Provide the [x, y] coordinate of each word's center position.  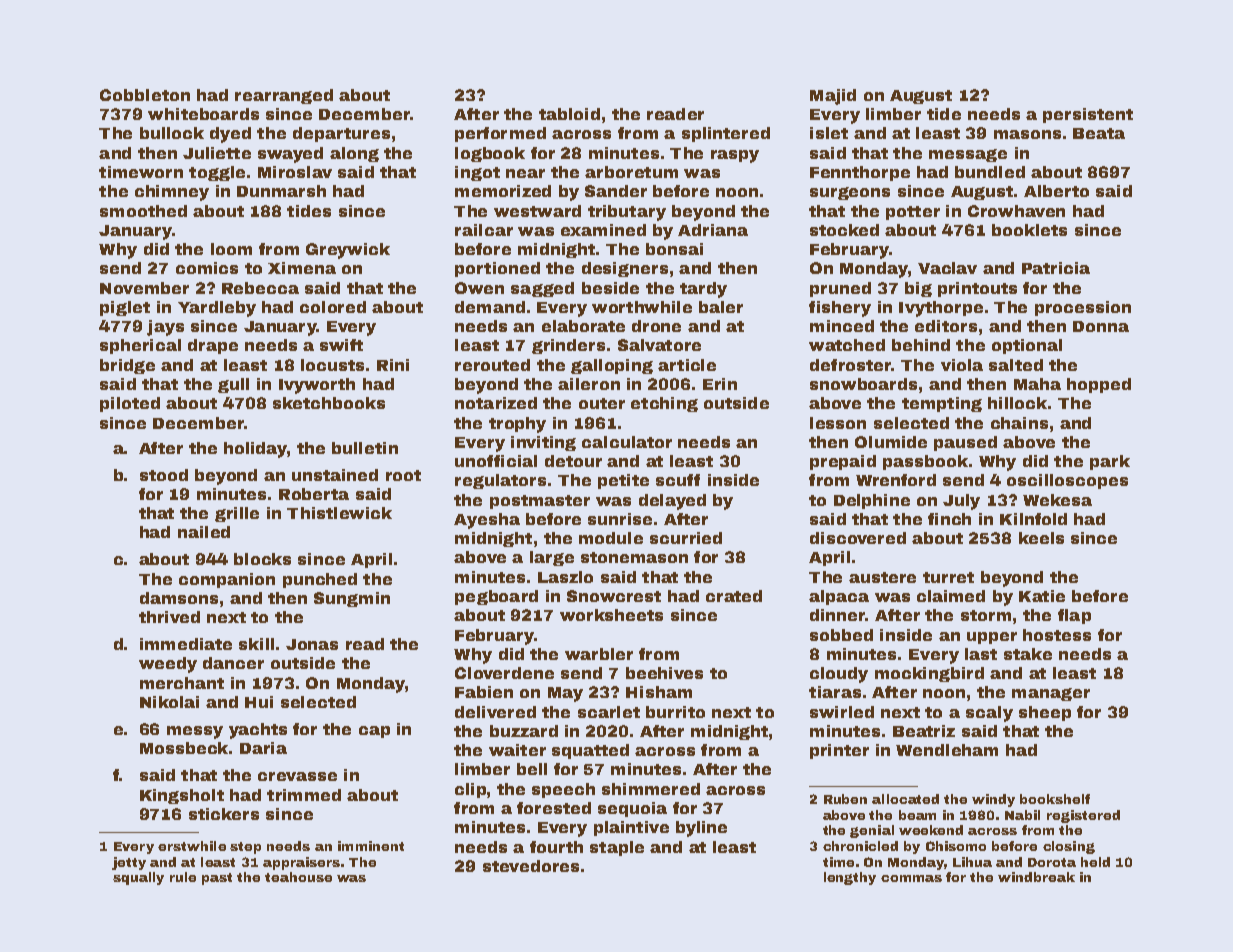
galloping [612, 366]
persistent [1088, 115]
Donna [1101, 326]
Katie [1042, 596]
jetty [129, 863]
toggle [217, 173]
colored [333, 307]
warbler [599, 654]
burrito [675, 712]
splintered [726, 134]
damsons [179, 598]
